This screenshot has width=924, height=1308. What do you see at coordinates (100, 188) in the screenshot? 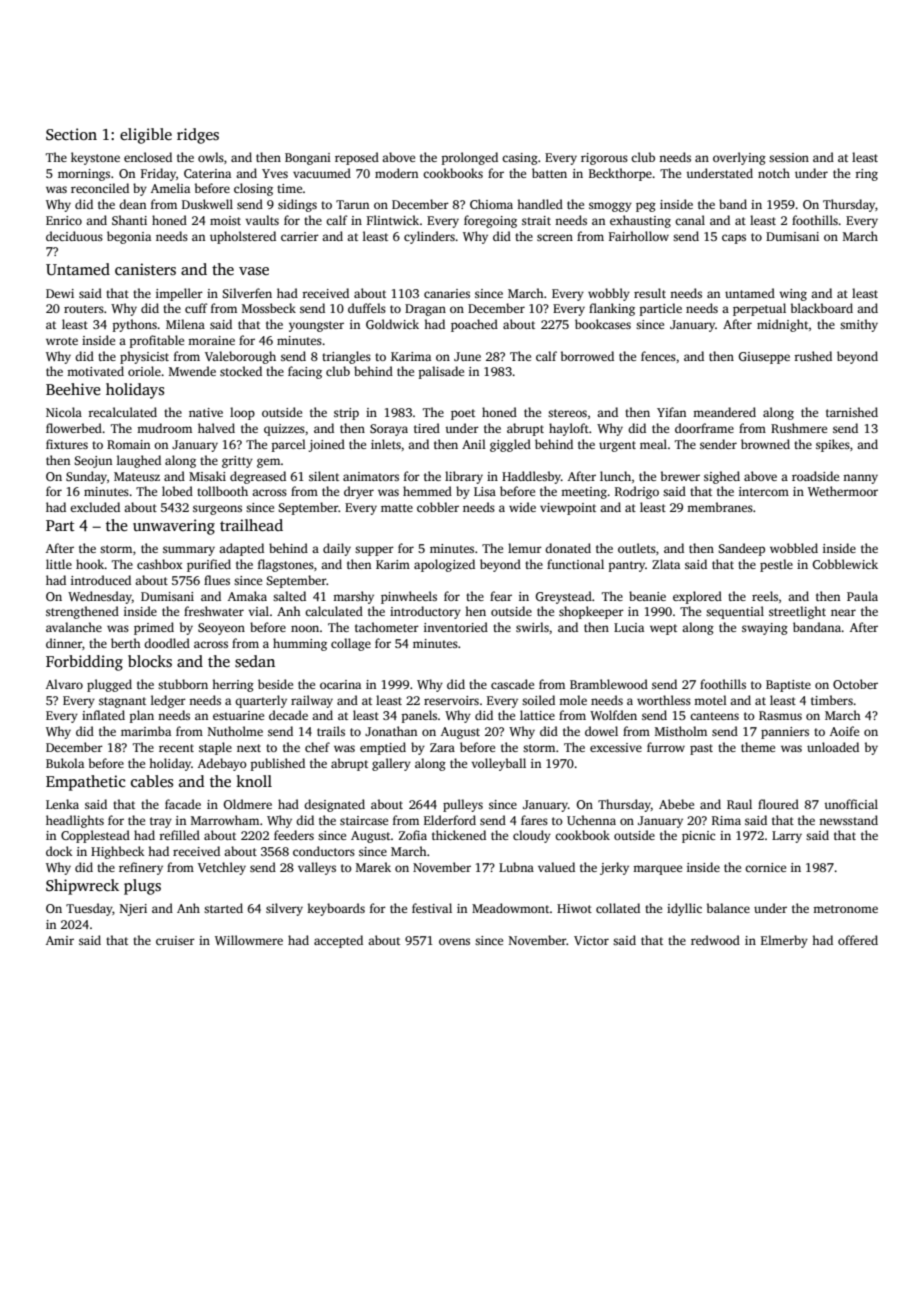
I see `reconciled` at bounding box center [100, 188].
